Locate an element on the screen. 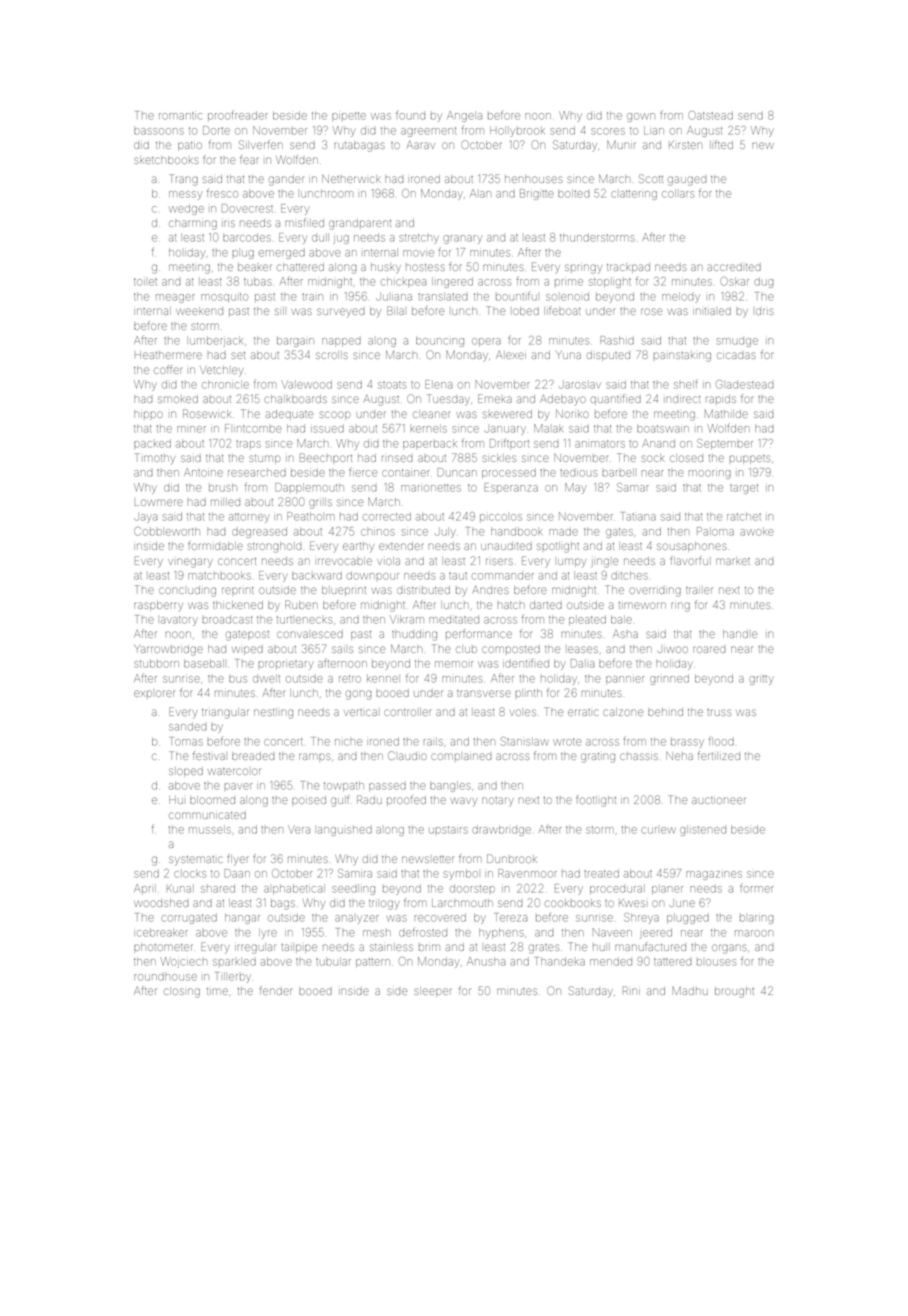 The height and width of the screenshot is (1316, 908). nestling is located at coordinates (273, 713).
